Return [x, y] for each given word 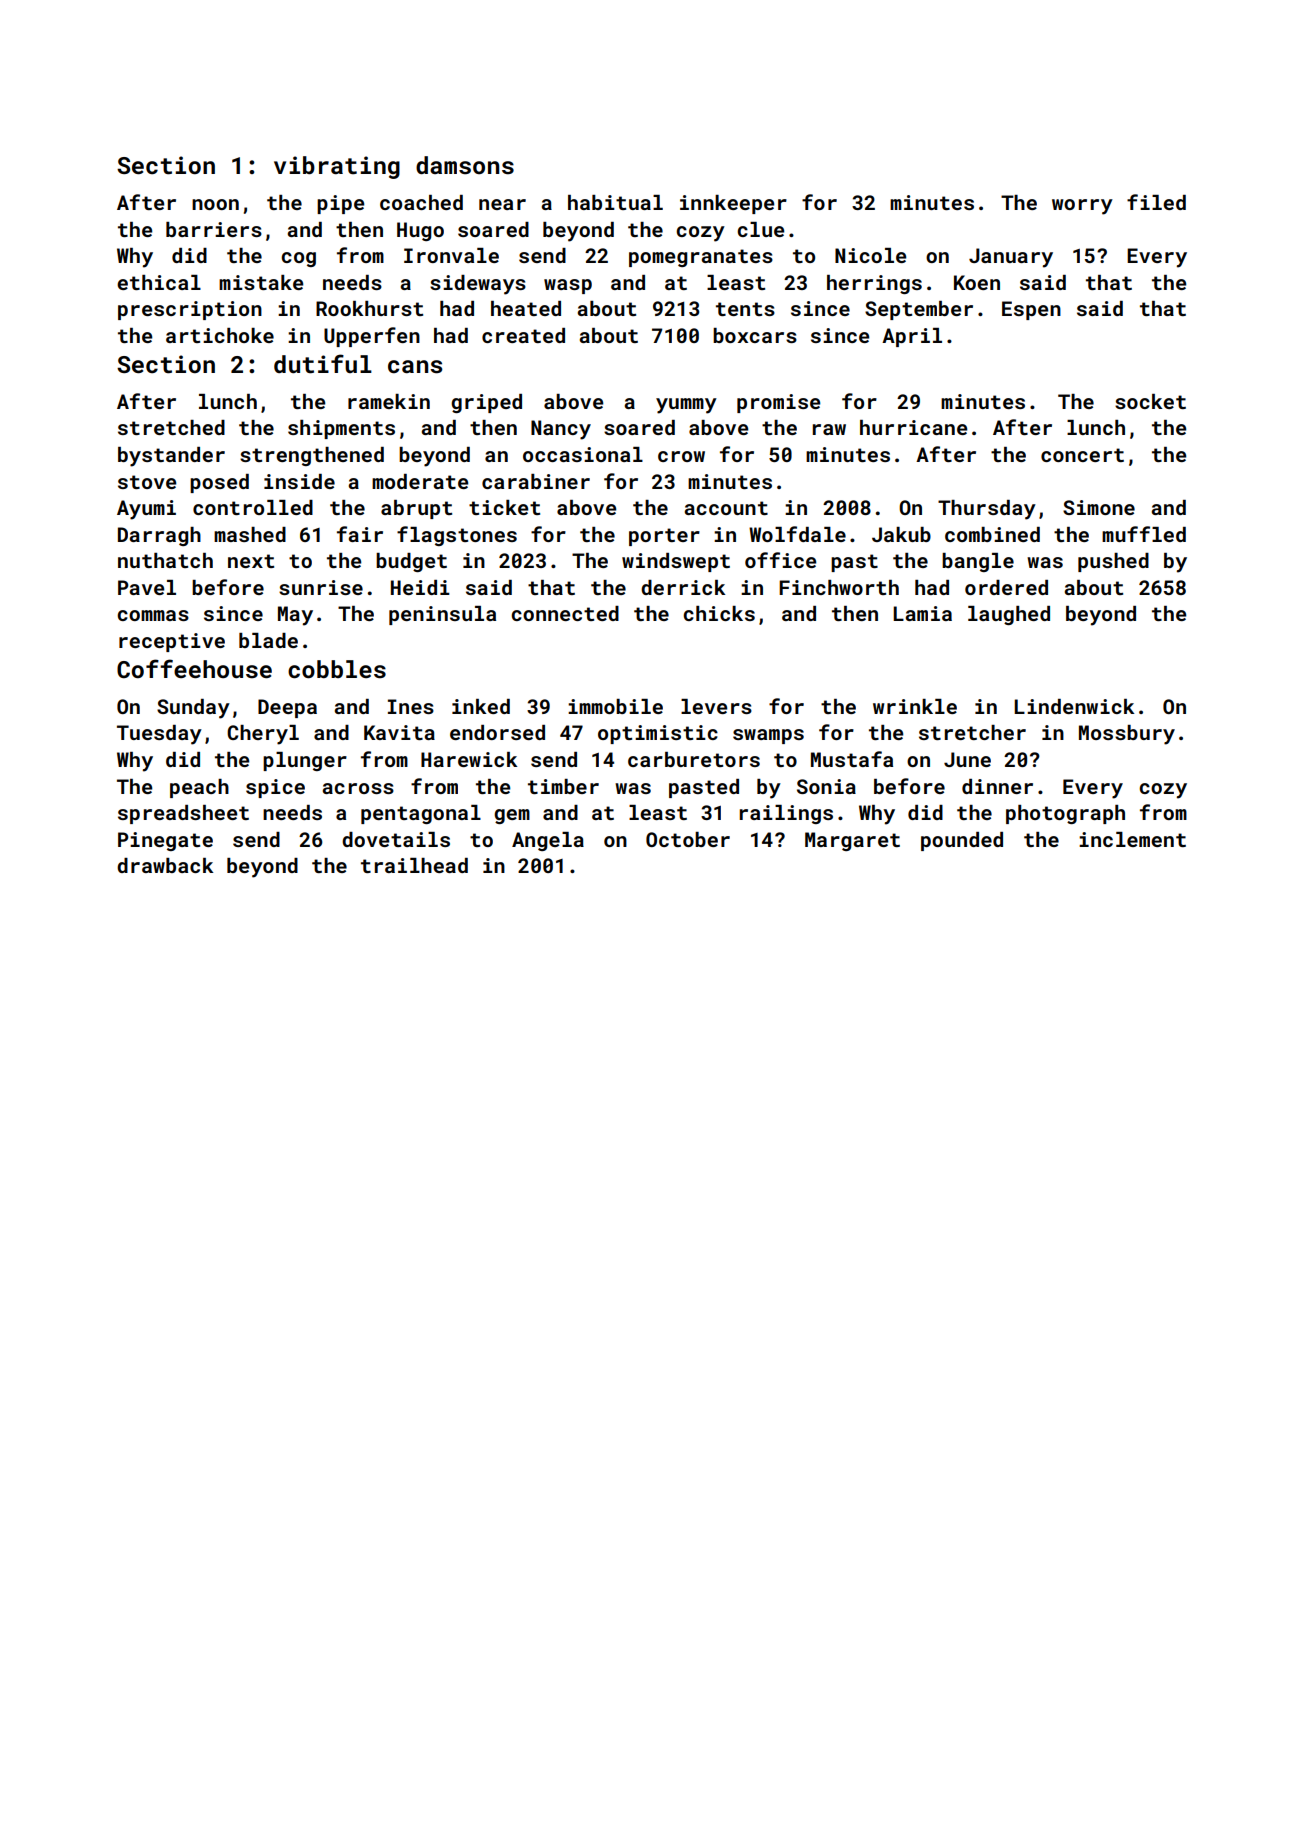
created [523, 335]
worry [1082, 207]
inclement [1132, 839]
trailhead [414, 865]
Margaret [852, 841]
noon [215, 204]
